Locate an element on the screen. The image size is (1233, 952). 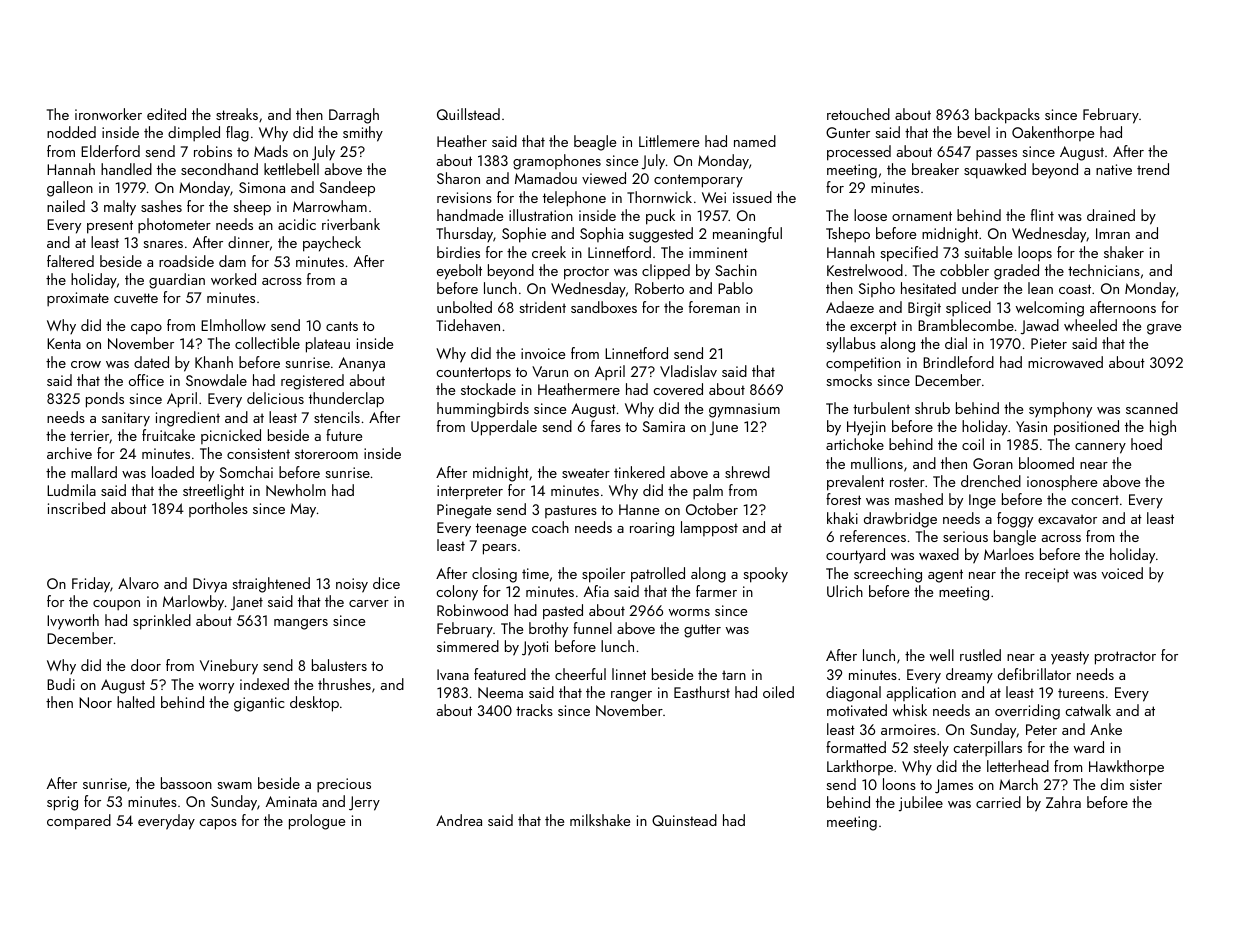
coast is located at coordinates (1075, 289).
